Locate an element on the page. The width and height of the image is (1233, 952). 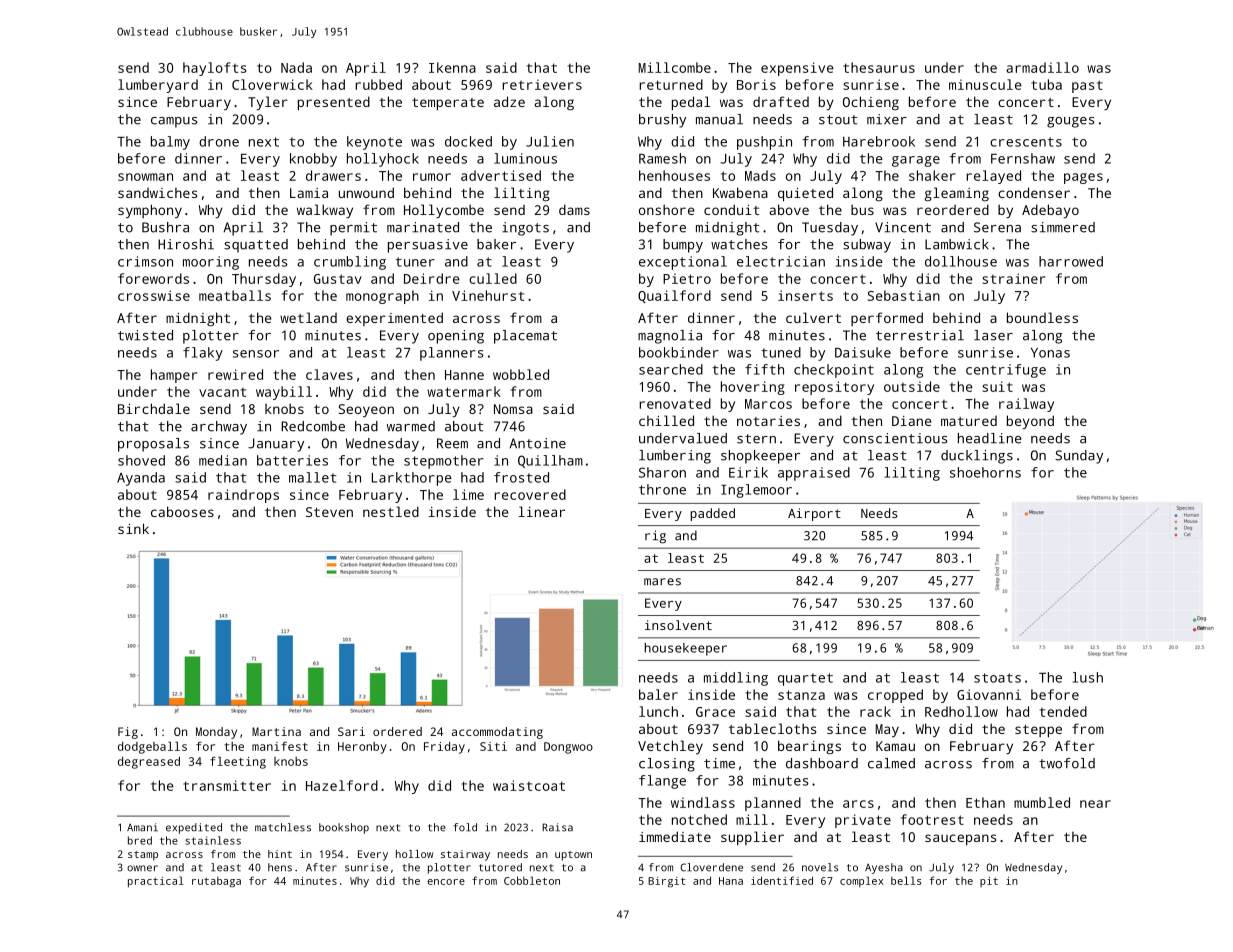
housekeeper is located at coordinates (685, 649).
